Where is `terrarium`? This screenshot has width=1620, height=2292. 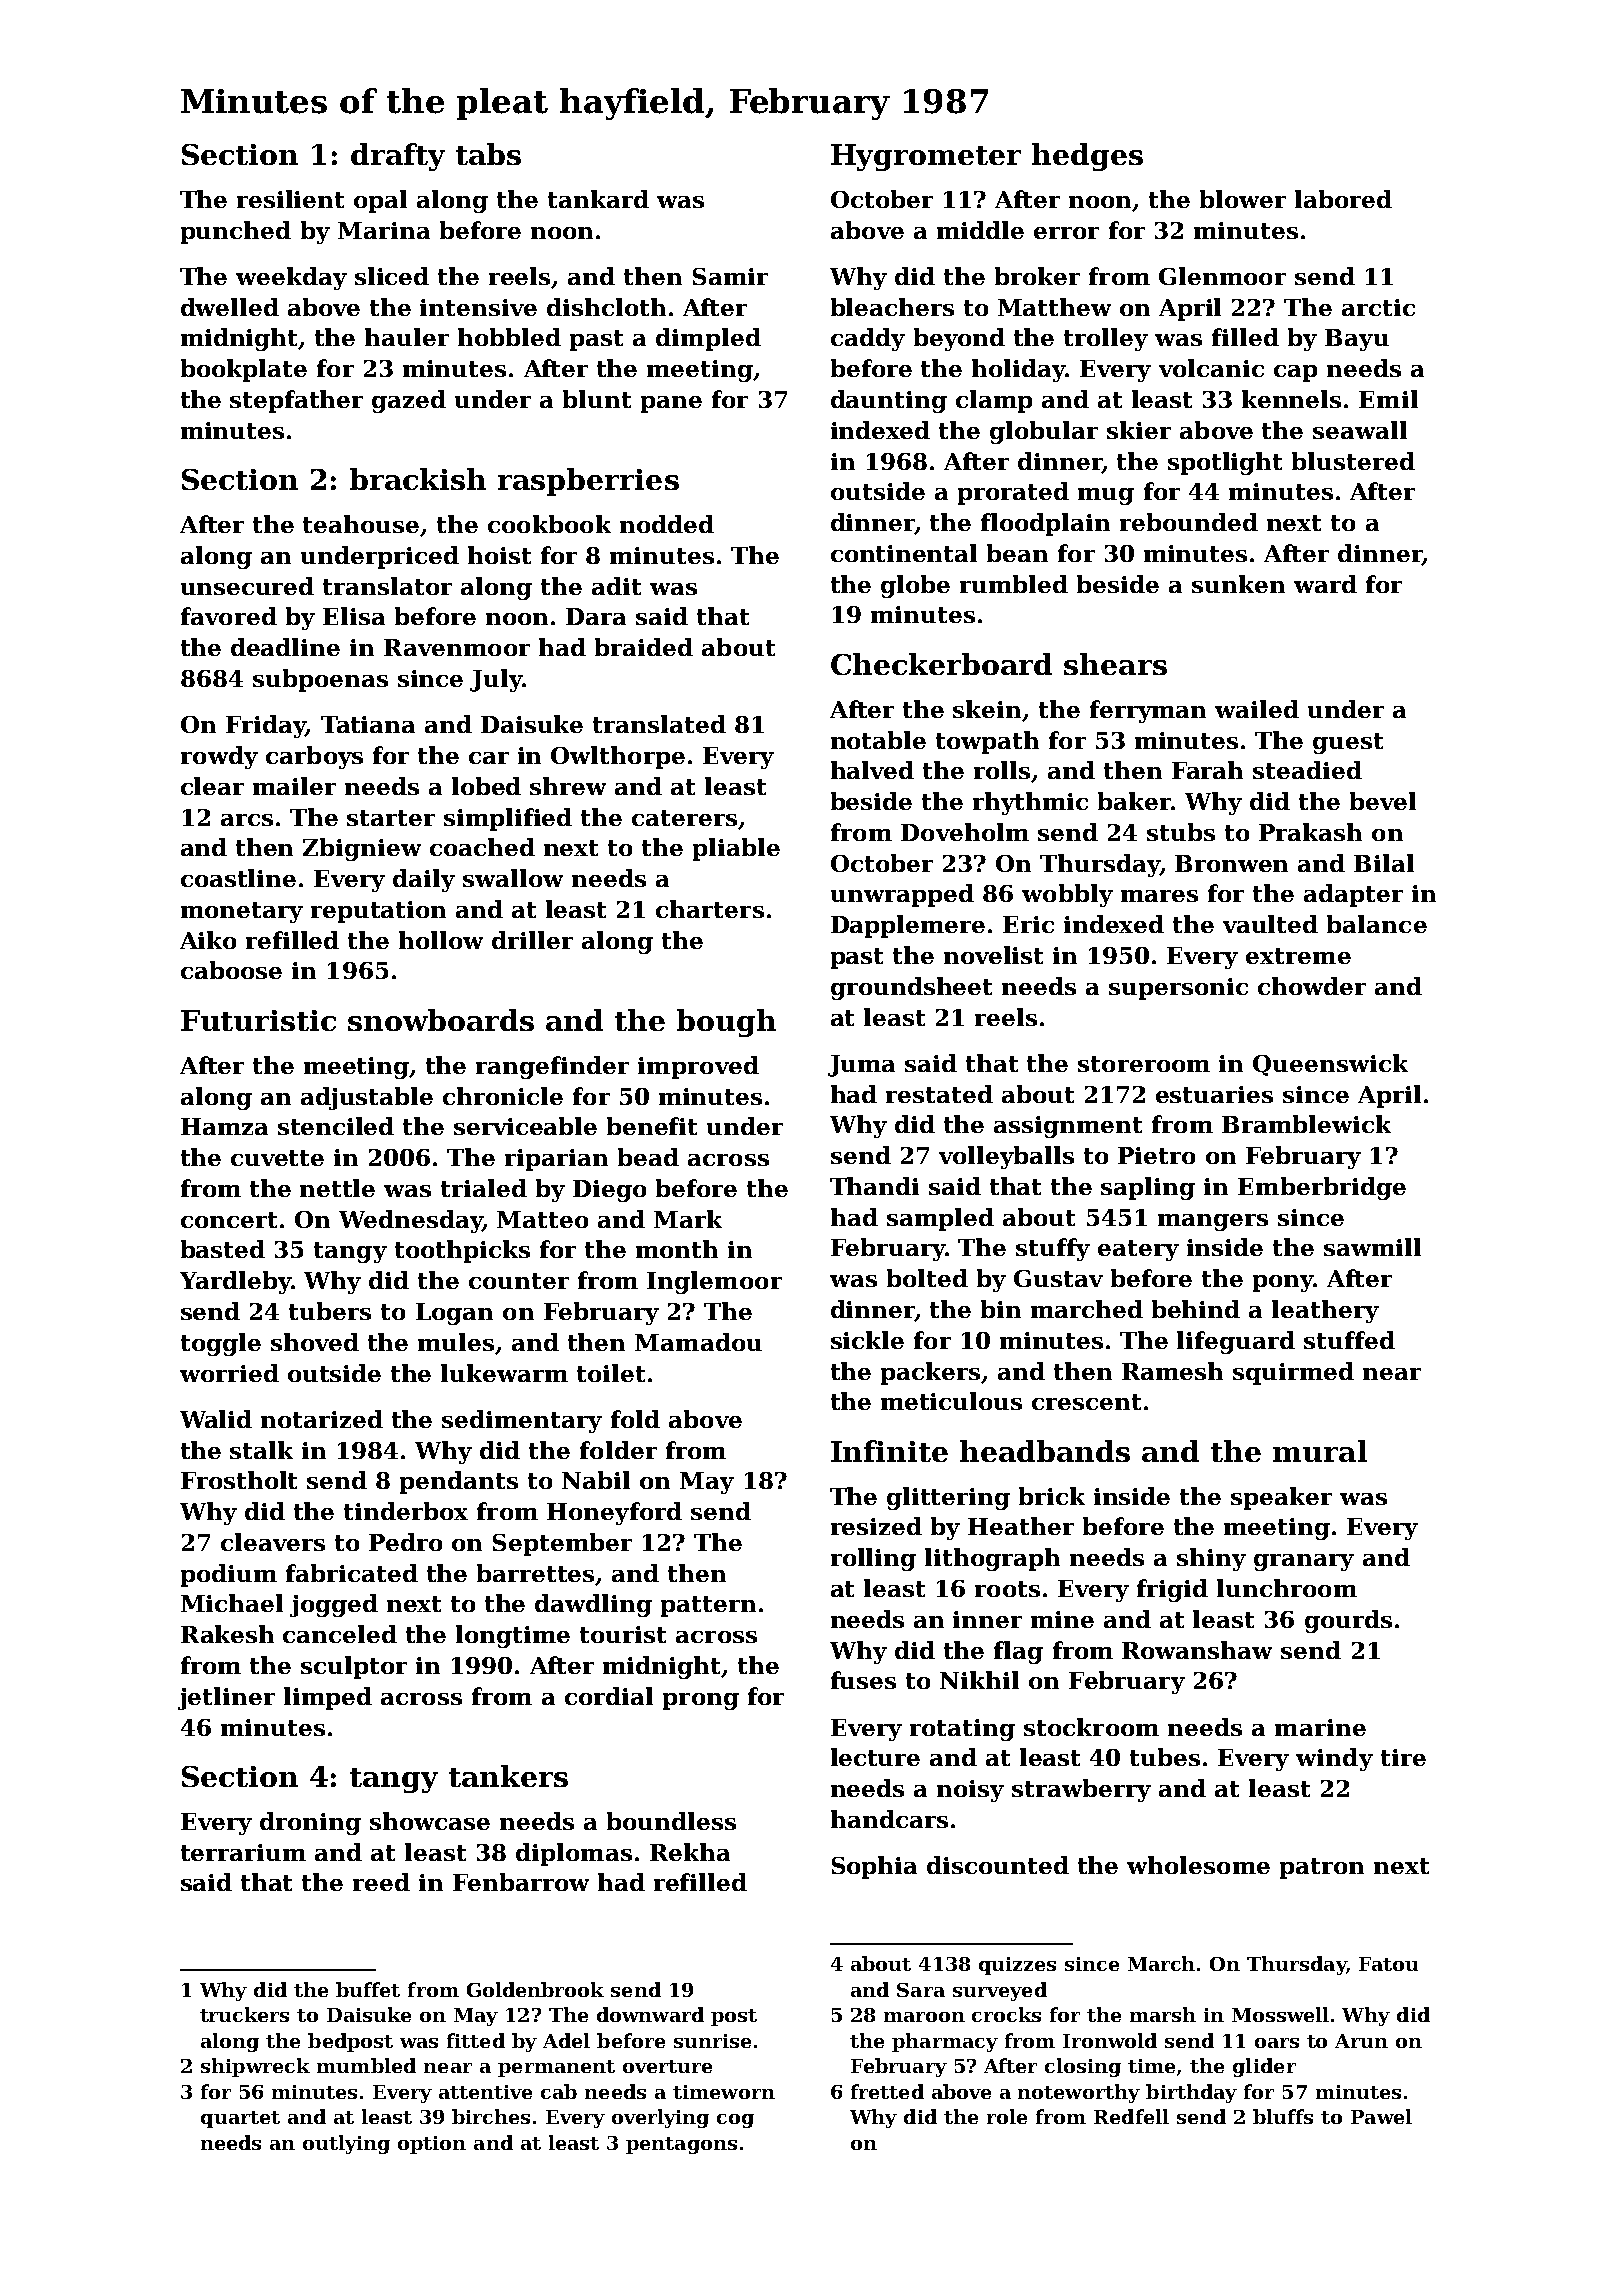 terrarium is located at coordinates (243, 1852).
